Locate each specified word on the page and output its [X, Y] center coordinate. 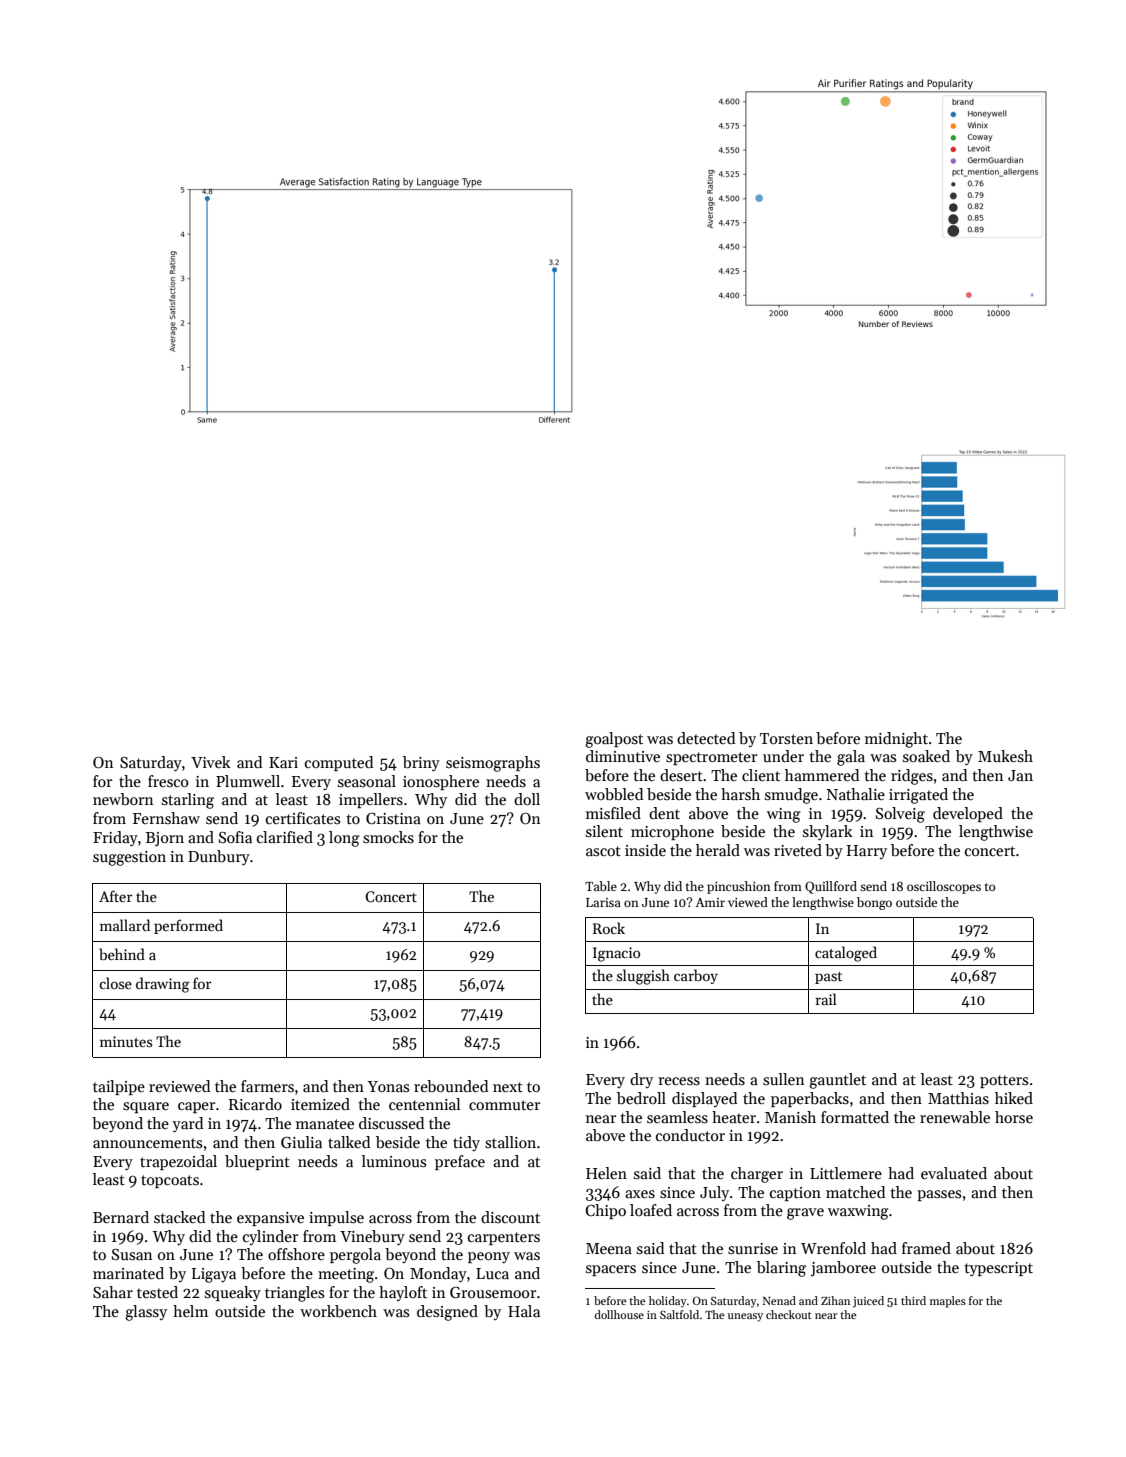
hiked [1014, 1098]
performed [188, 926]
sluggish [643, 977]
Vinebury [372, 1238]
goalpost [614, 740]
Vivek [210, 762]
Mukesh [1005, 756]
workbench [338, 1311]
